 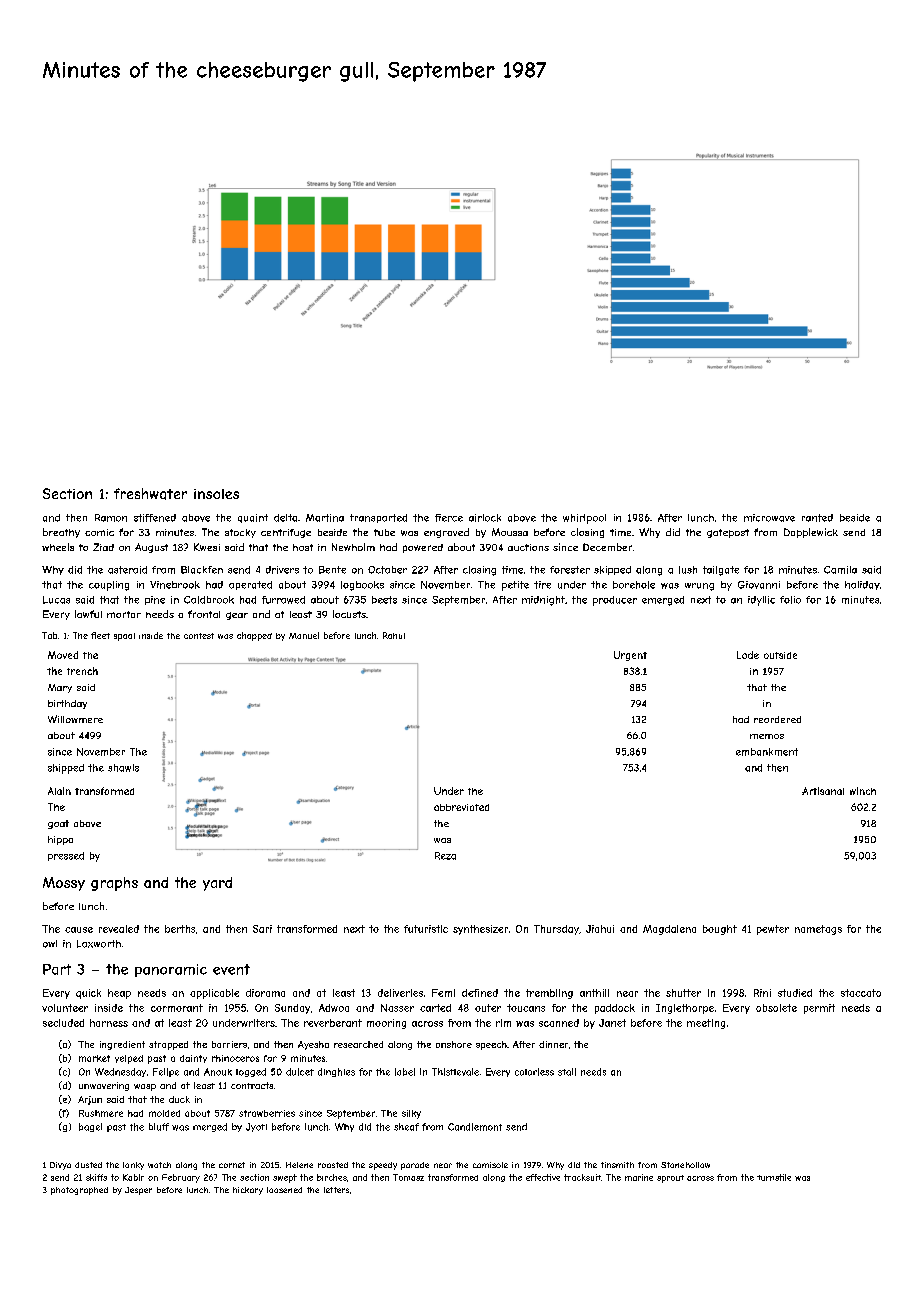 What do you see at coordinates (777, 719) in the screenshot?
I see `reordered` at bounding box center [777, 719].
